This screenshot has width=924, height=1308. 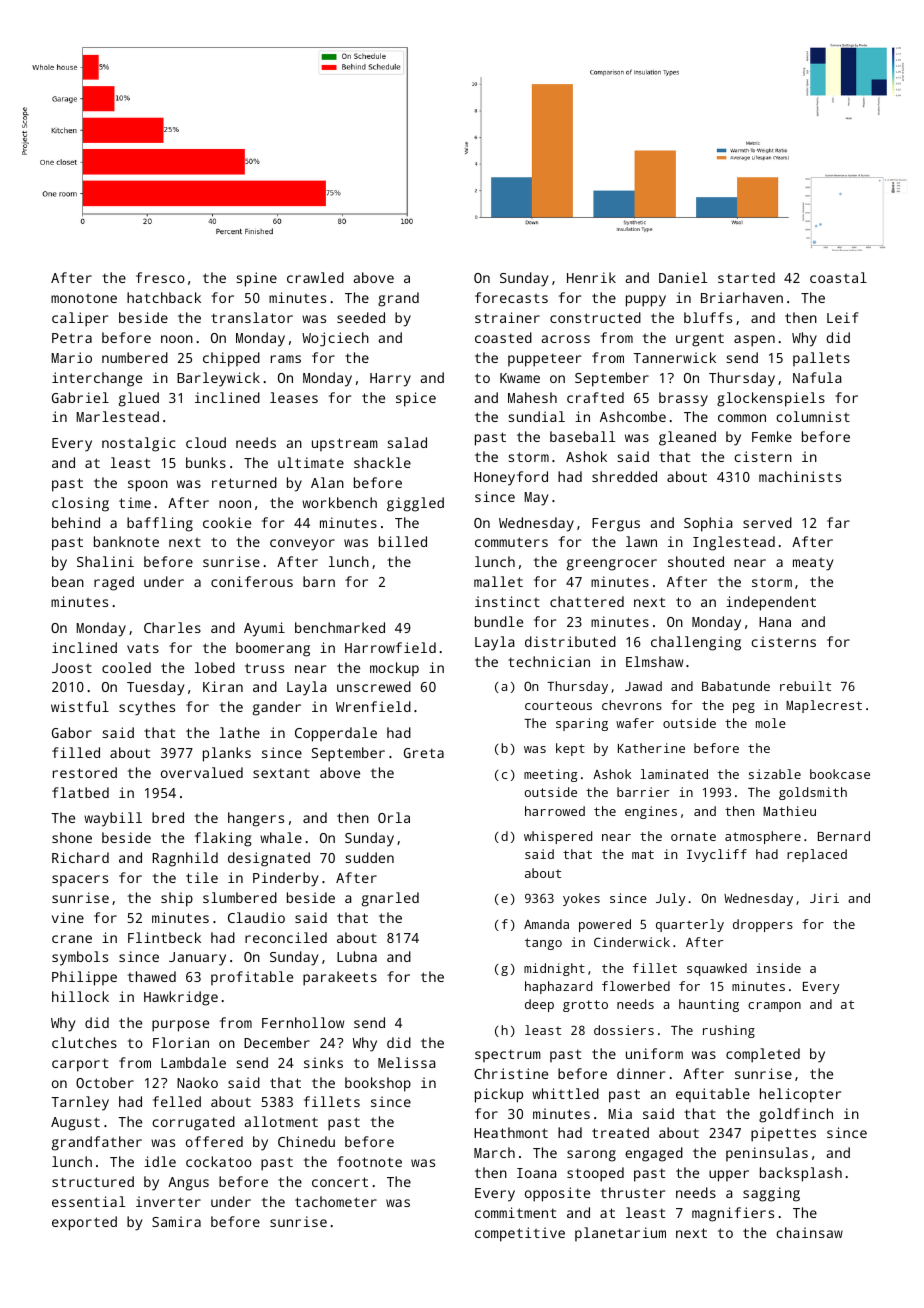 What do you see at coordinates (620, 1113) in the screenshot?
I see `Mia` at bounding box center [620, 1113].
